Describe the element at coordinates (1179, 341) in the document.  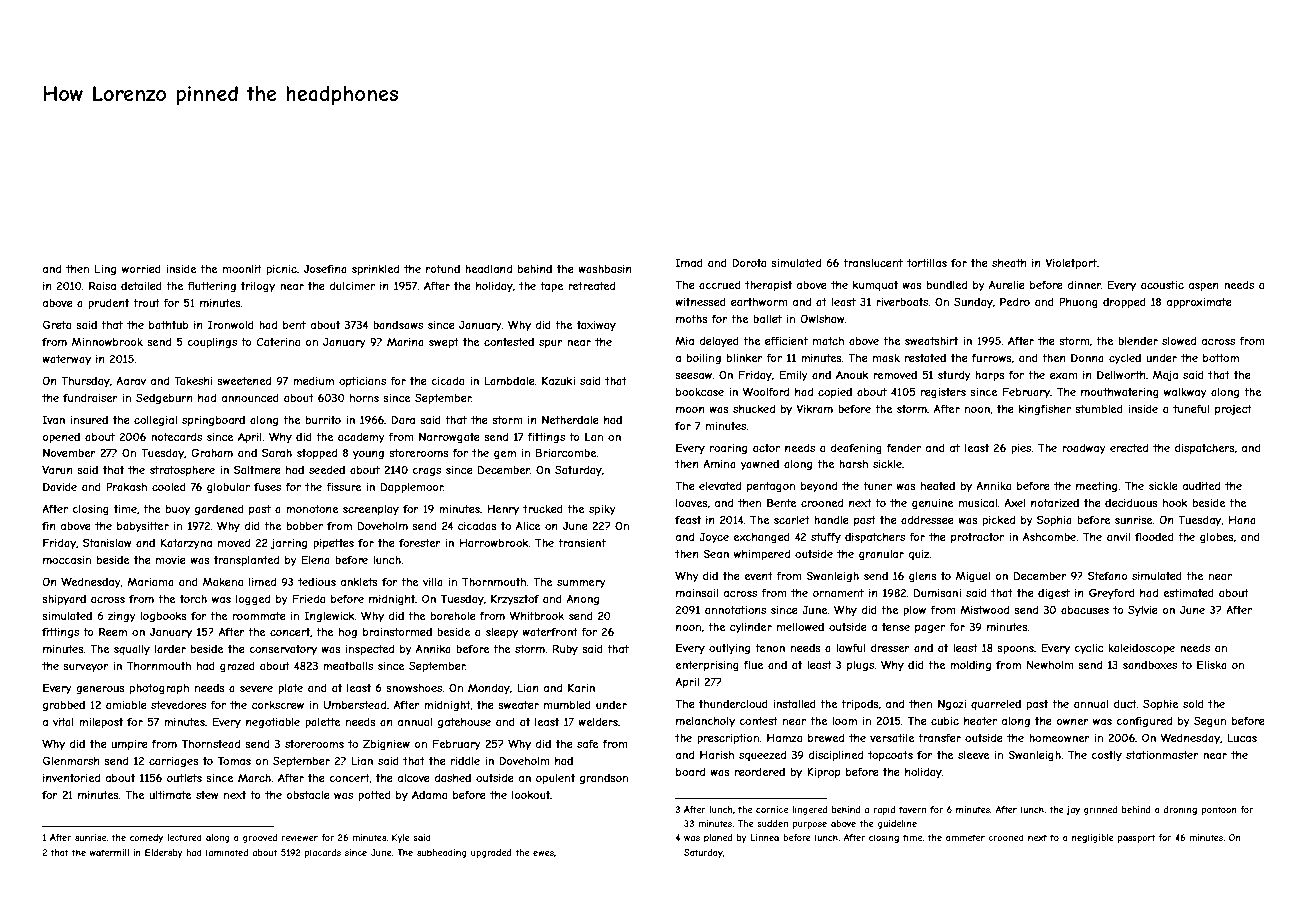
I see `slowed` at that location.
